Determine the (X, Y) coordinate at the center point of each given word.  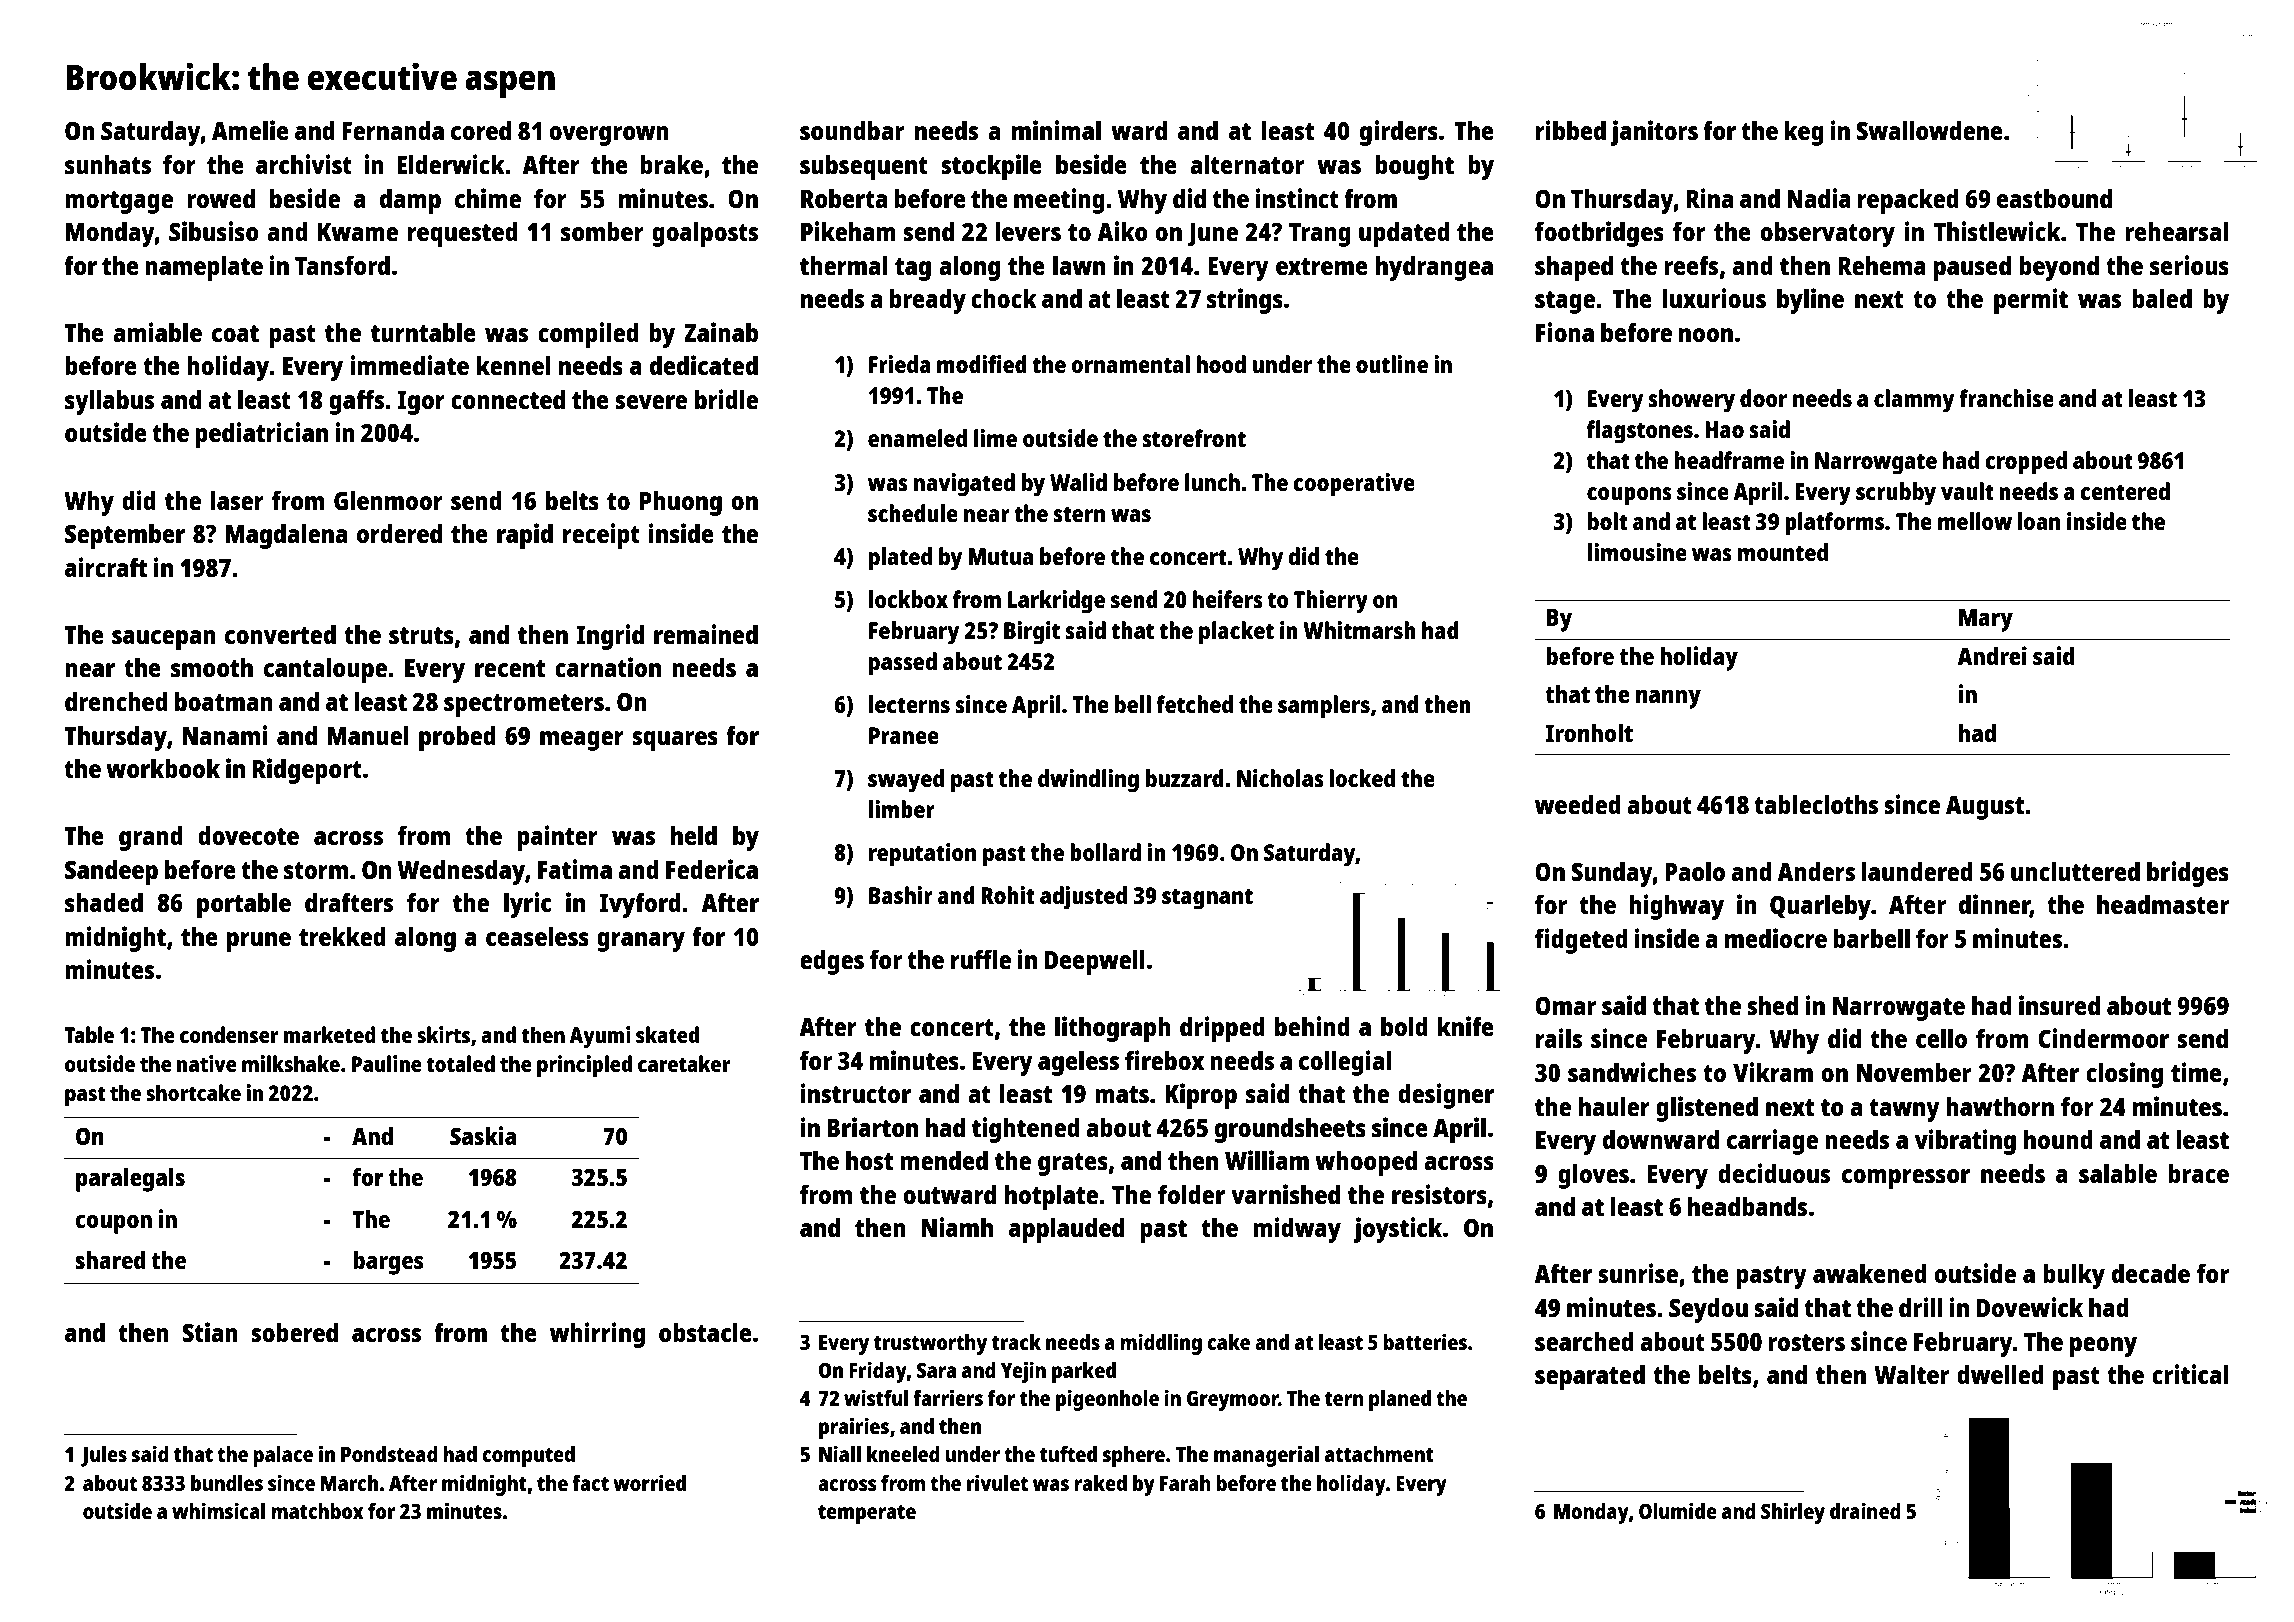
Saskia (483, 1135)
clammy (1914, 401)
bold (1404, 1026)
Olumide (1678, 1510)
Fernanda (393, 130)
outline (1392, 364)
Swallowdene (1929, 130)
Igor (421, 403)
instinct (1297, 198)
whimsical (218, 1510)
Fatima (575, 869)
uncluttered (2075, 871)
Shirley (1793, 1513)
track (1016, 1342)
